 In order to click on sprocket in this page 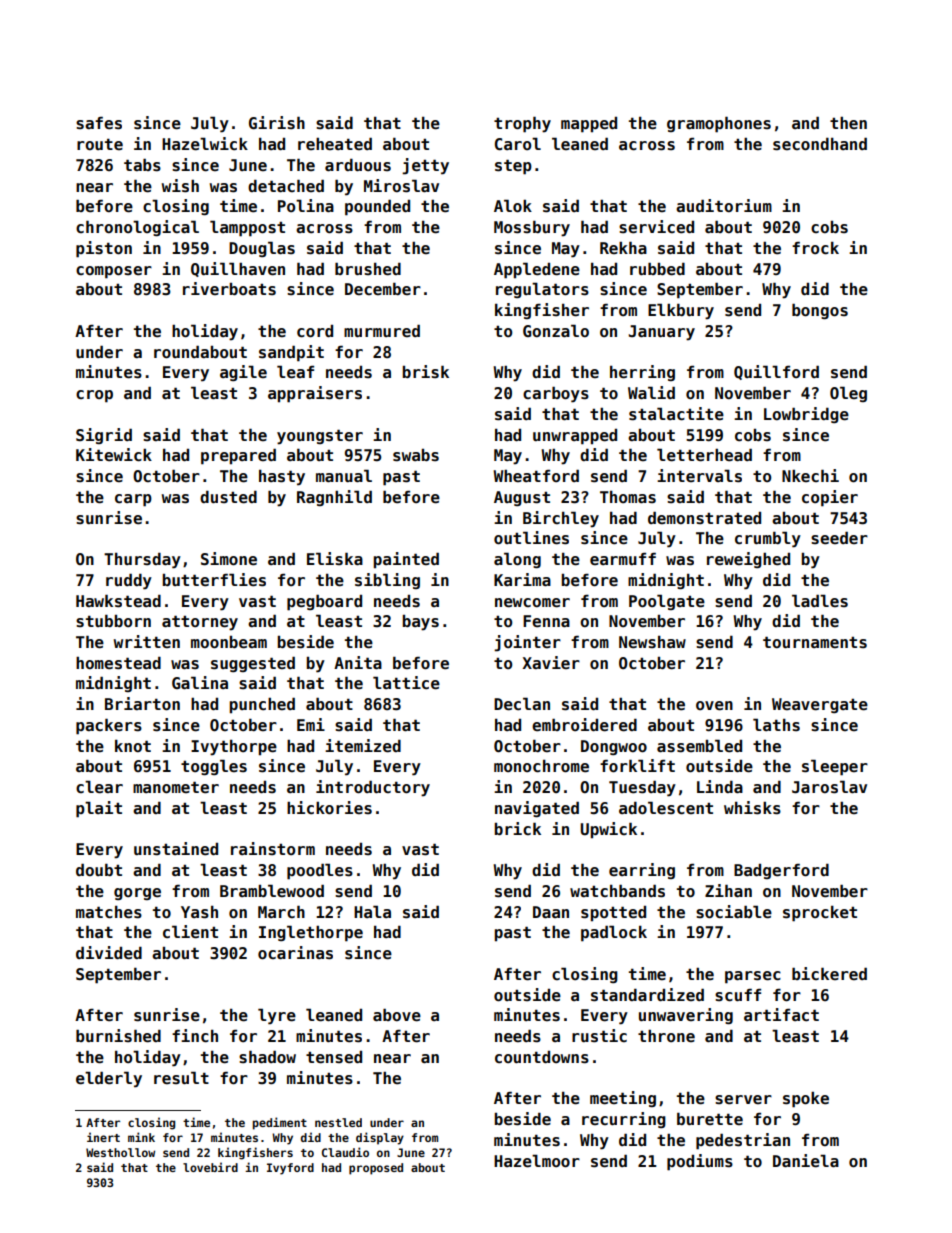, I will do `click(820, 914)`.
